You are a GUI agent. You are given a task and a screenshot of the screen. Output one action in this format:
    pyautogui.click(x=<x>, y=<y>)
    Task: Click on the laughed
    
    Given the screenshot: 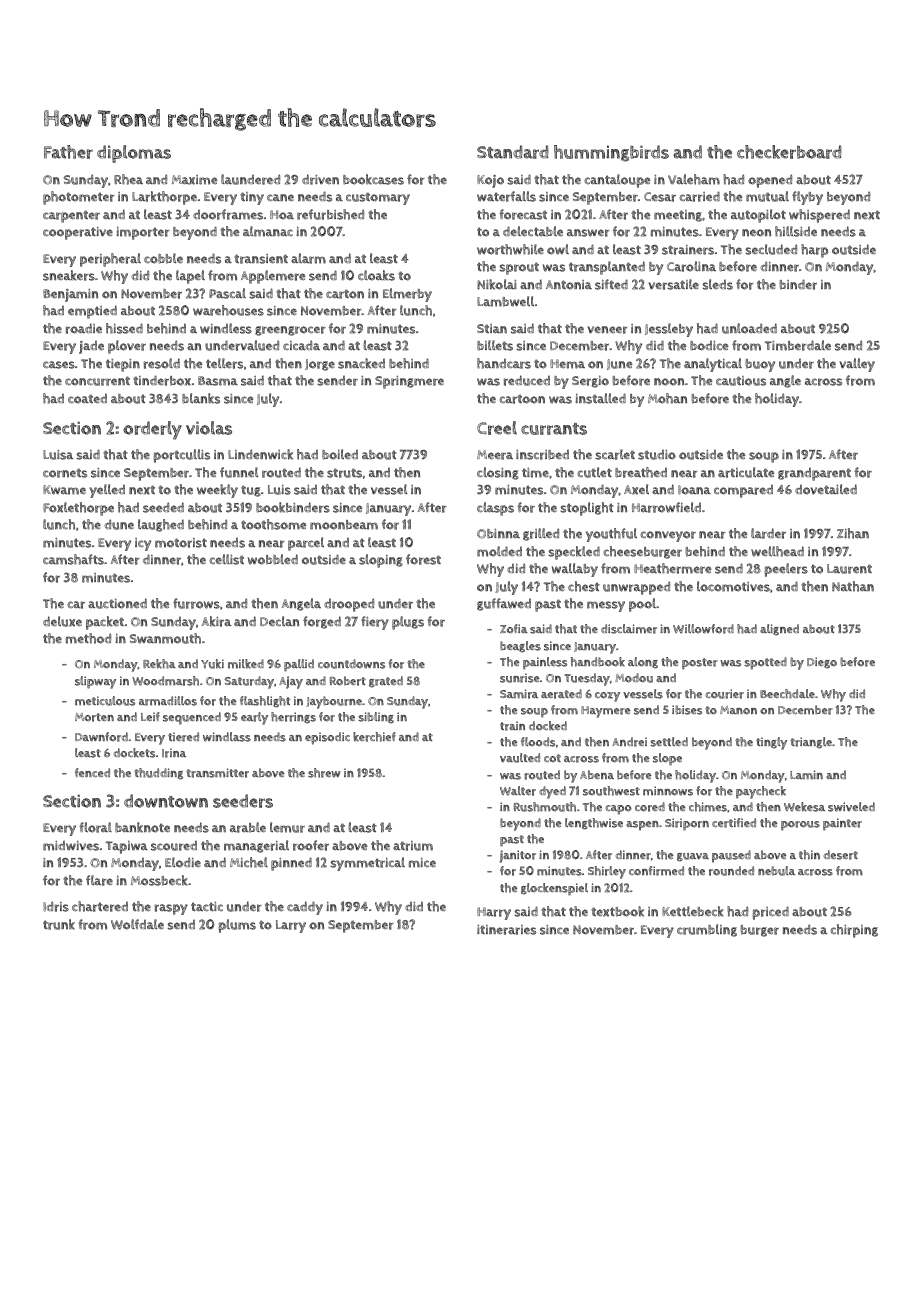 What is the action you would take?
    pyautogui.click(x=161, y=525)
